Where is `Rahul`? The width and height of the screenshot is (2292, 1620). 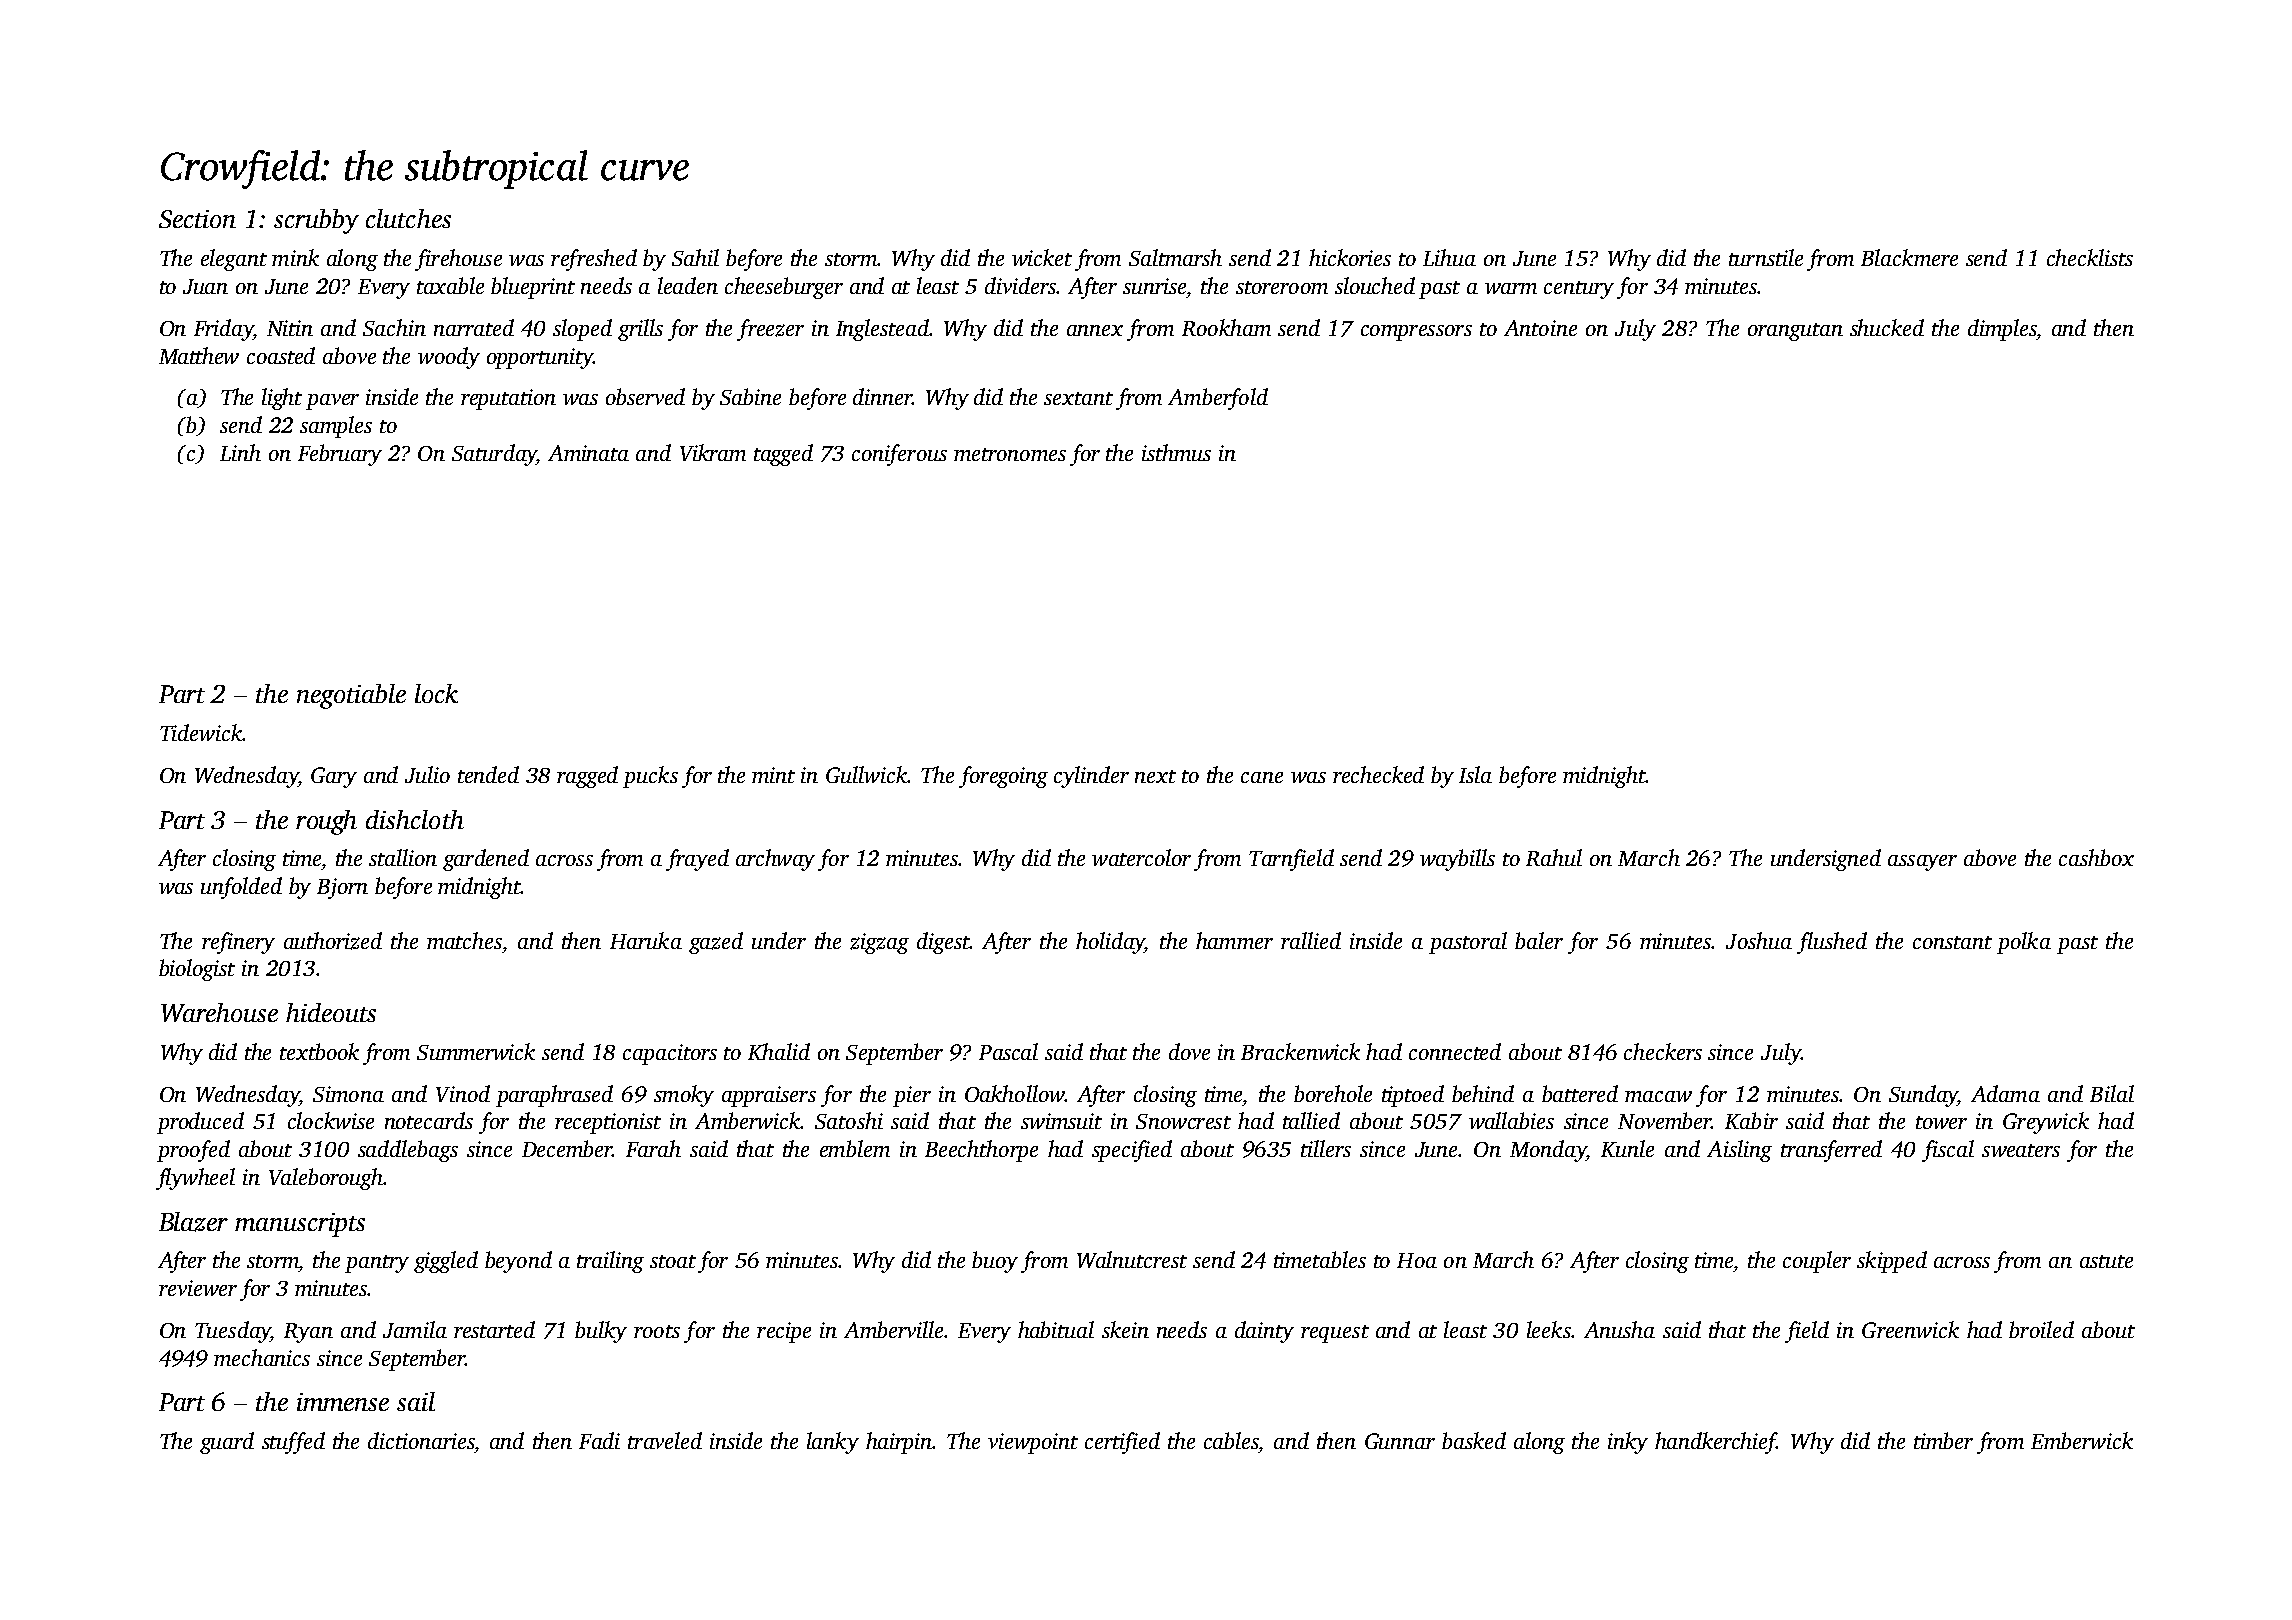
Rahul is located at coordinates (1554, 857).
